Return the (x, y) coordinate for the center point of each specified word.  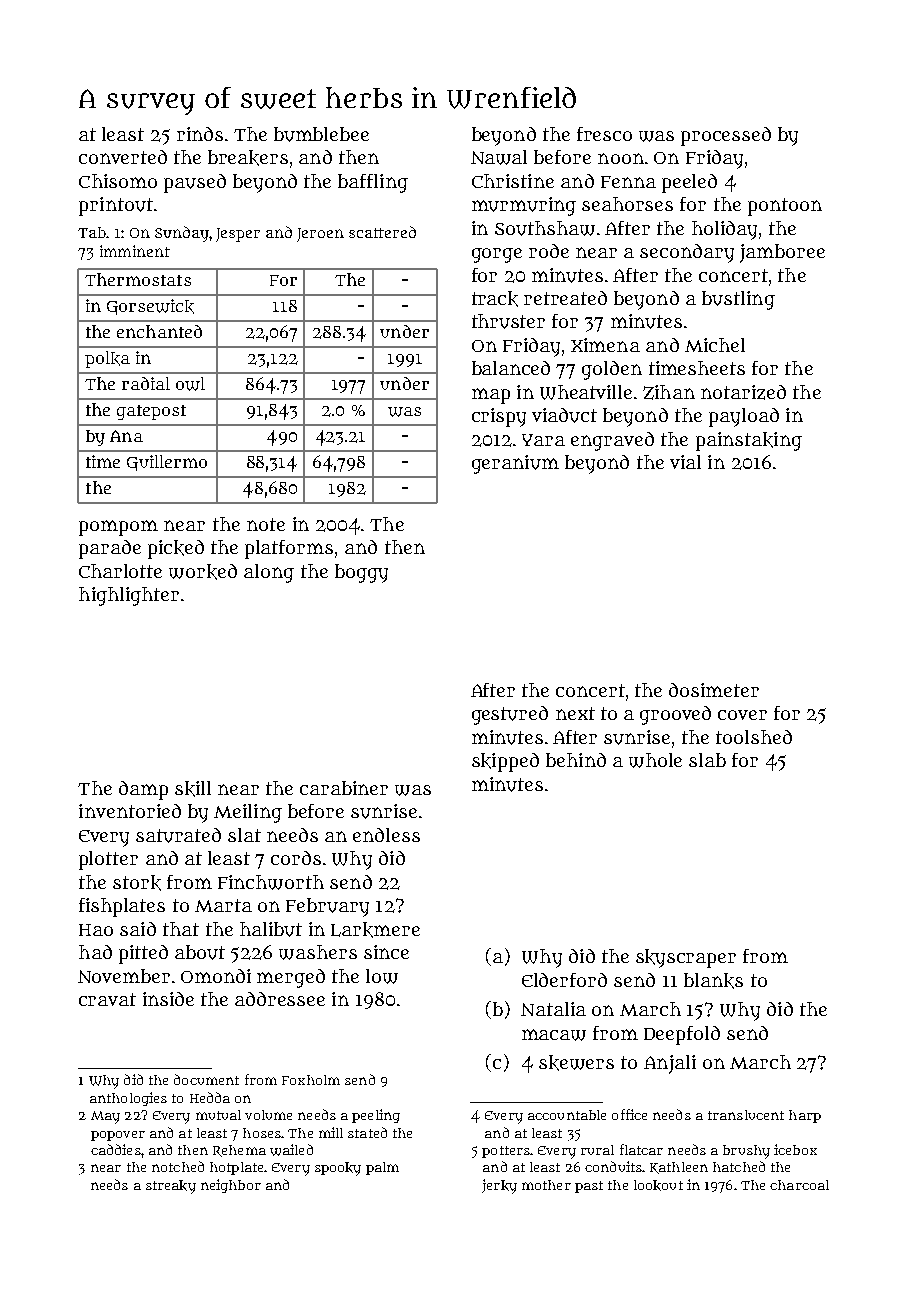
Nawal (499, 157)
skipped (505, 762)
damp (143, 790)
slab (707, 760)
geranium (515, 464)
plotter (108, 860)
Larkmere (375, 930)
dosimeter (714, 690)
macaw (554, 1035)
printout (116, 206)
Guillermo (167, 463)
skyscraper (686, 958)
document (206, 1079)
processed (726, 136)
